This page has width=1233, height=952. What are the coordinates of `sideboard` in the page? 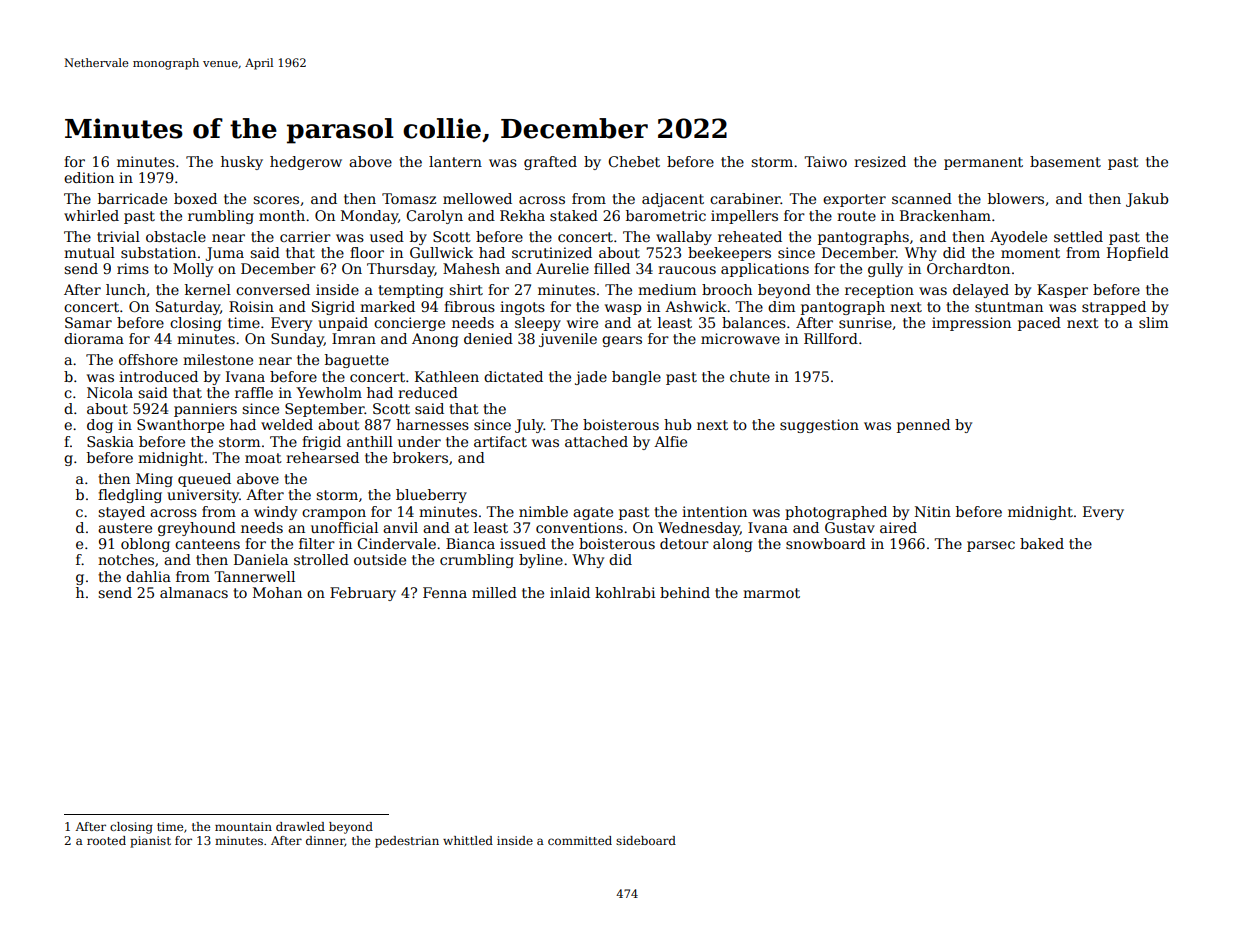 It's located at (646, 840).
